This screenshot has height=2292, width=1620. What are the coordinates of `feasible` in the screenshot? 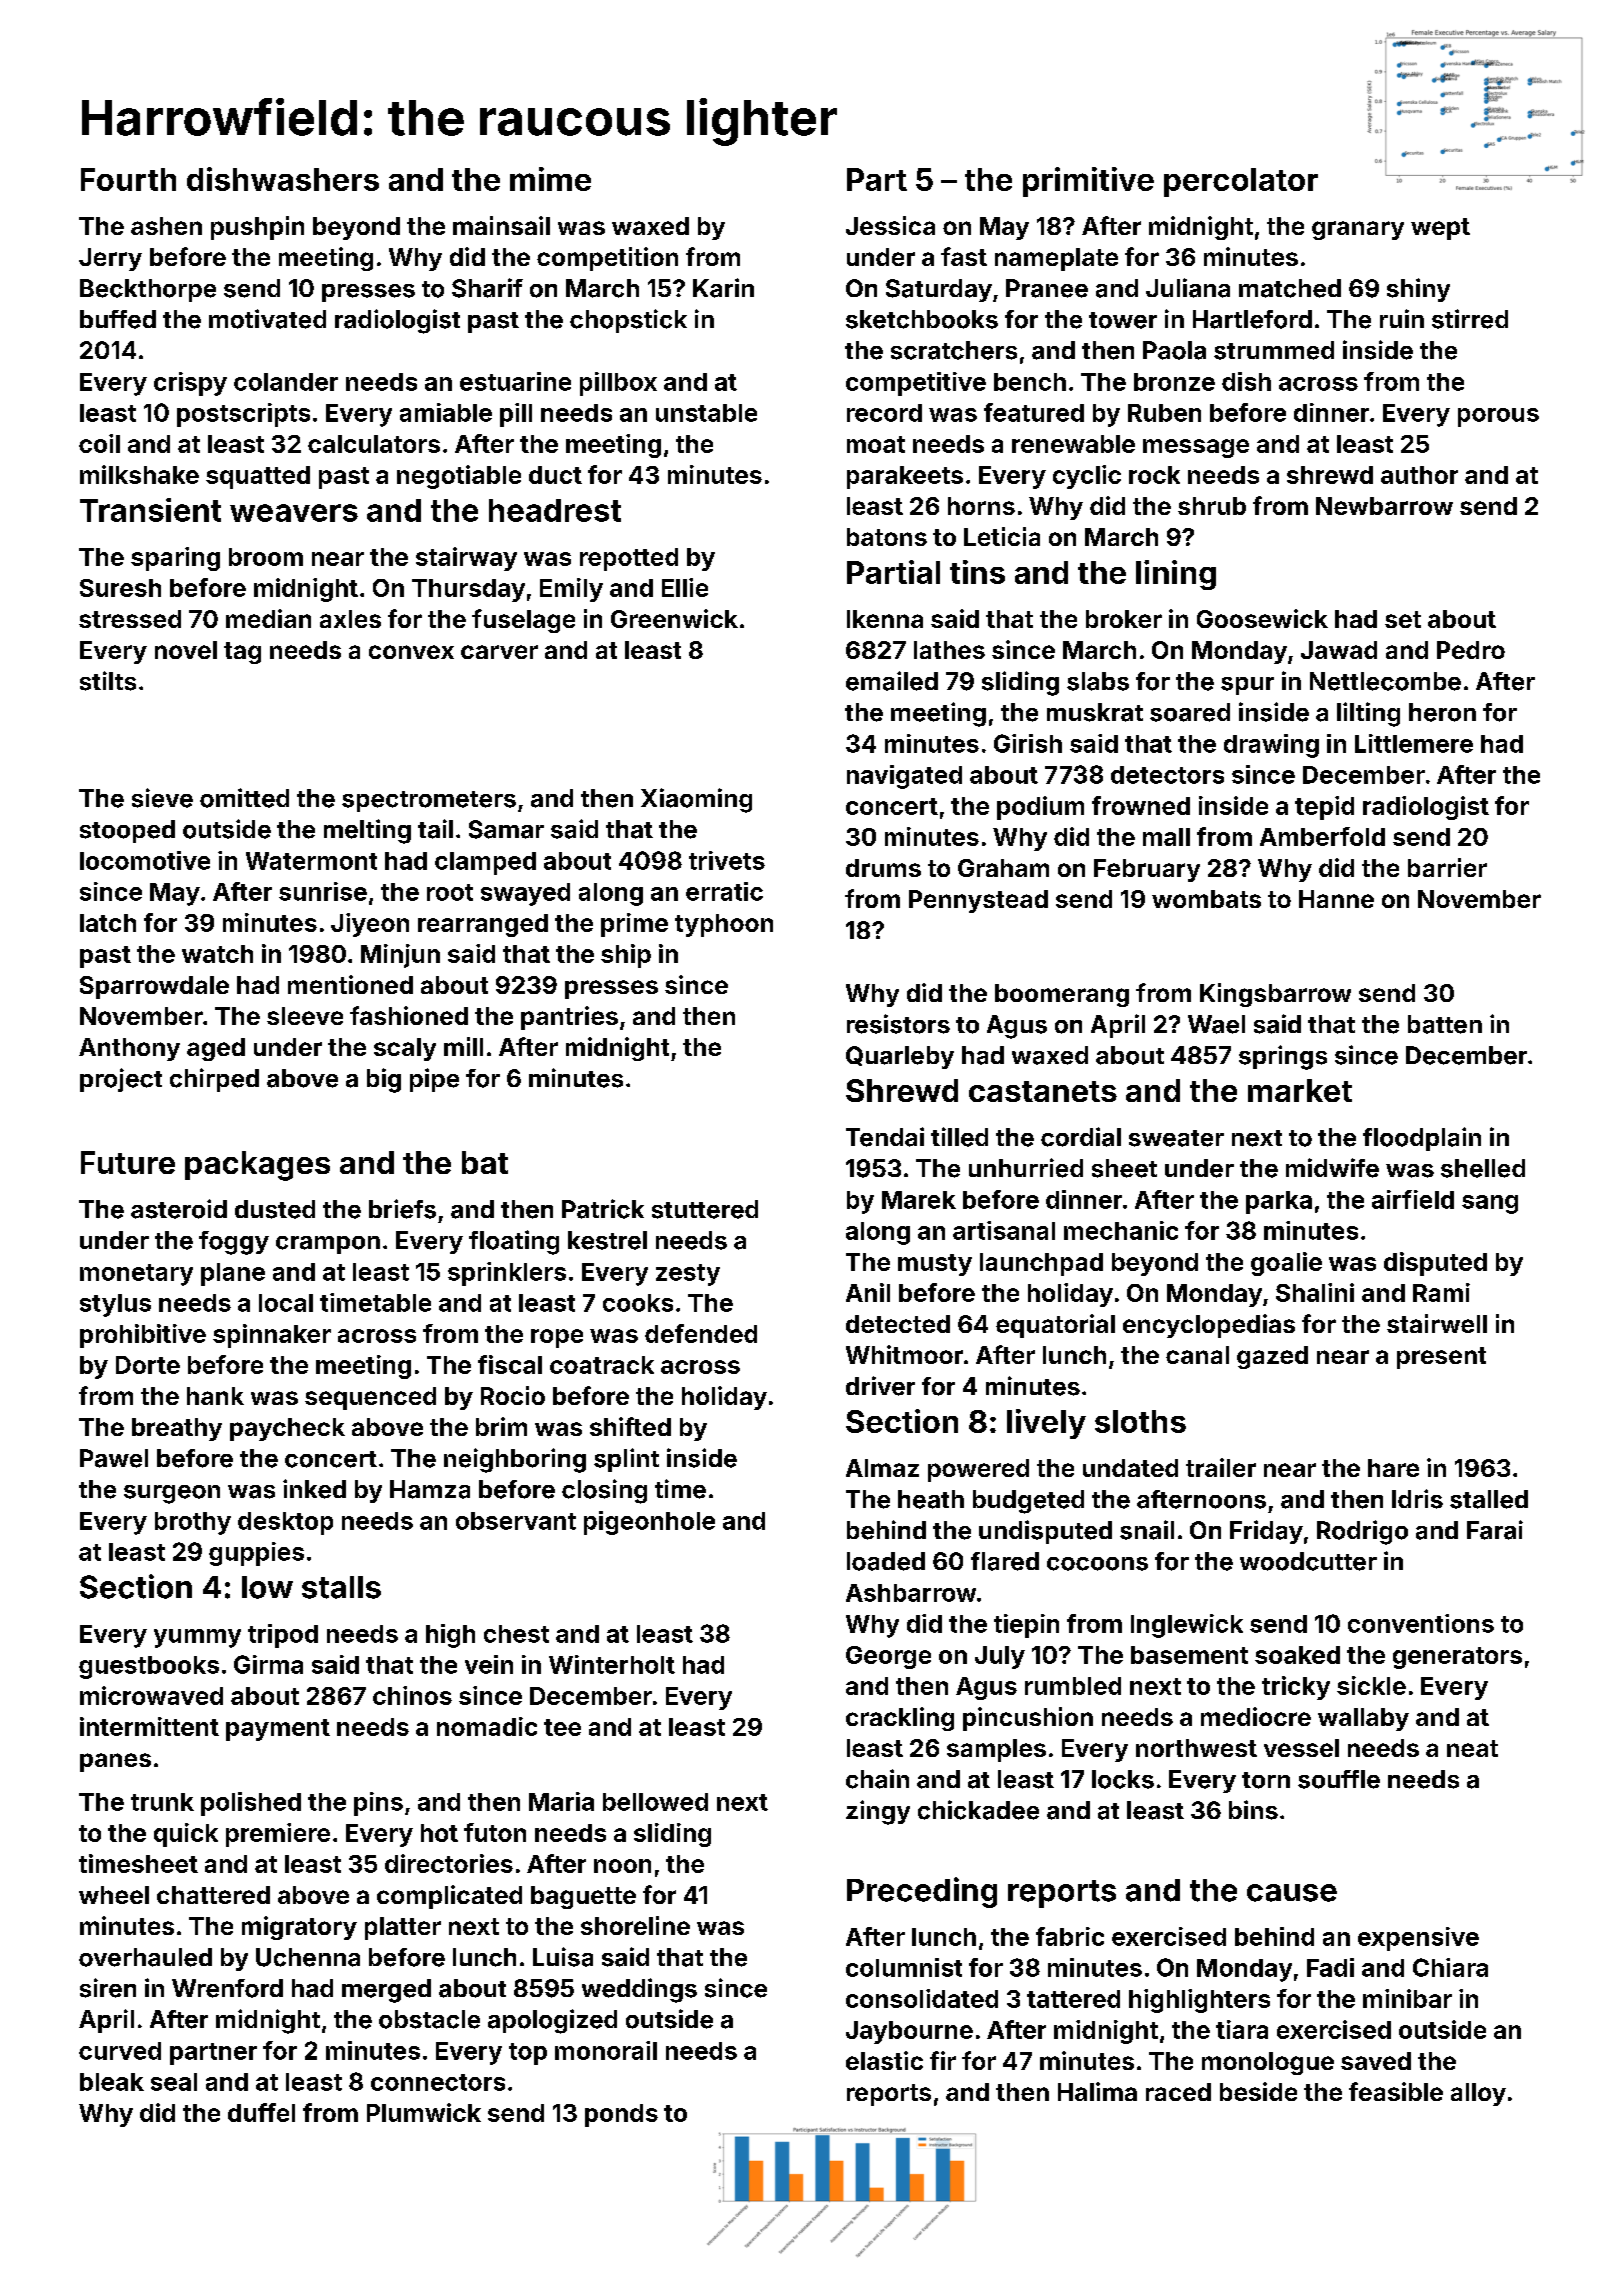 It's located at (1396, 2091).
